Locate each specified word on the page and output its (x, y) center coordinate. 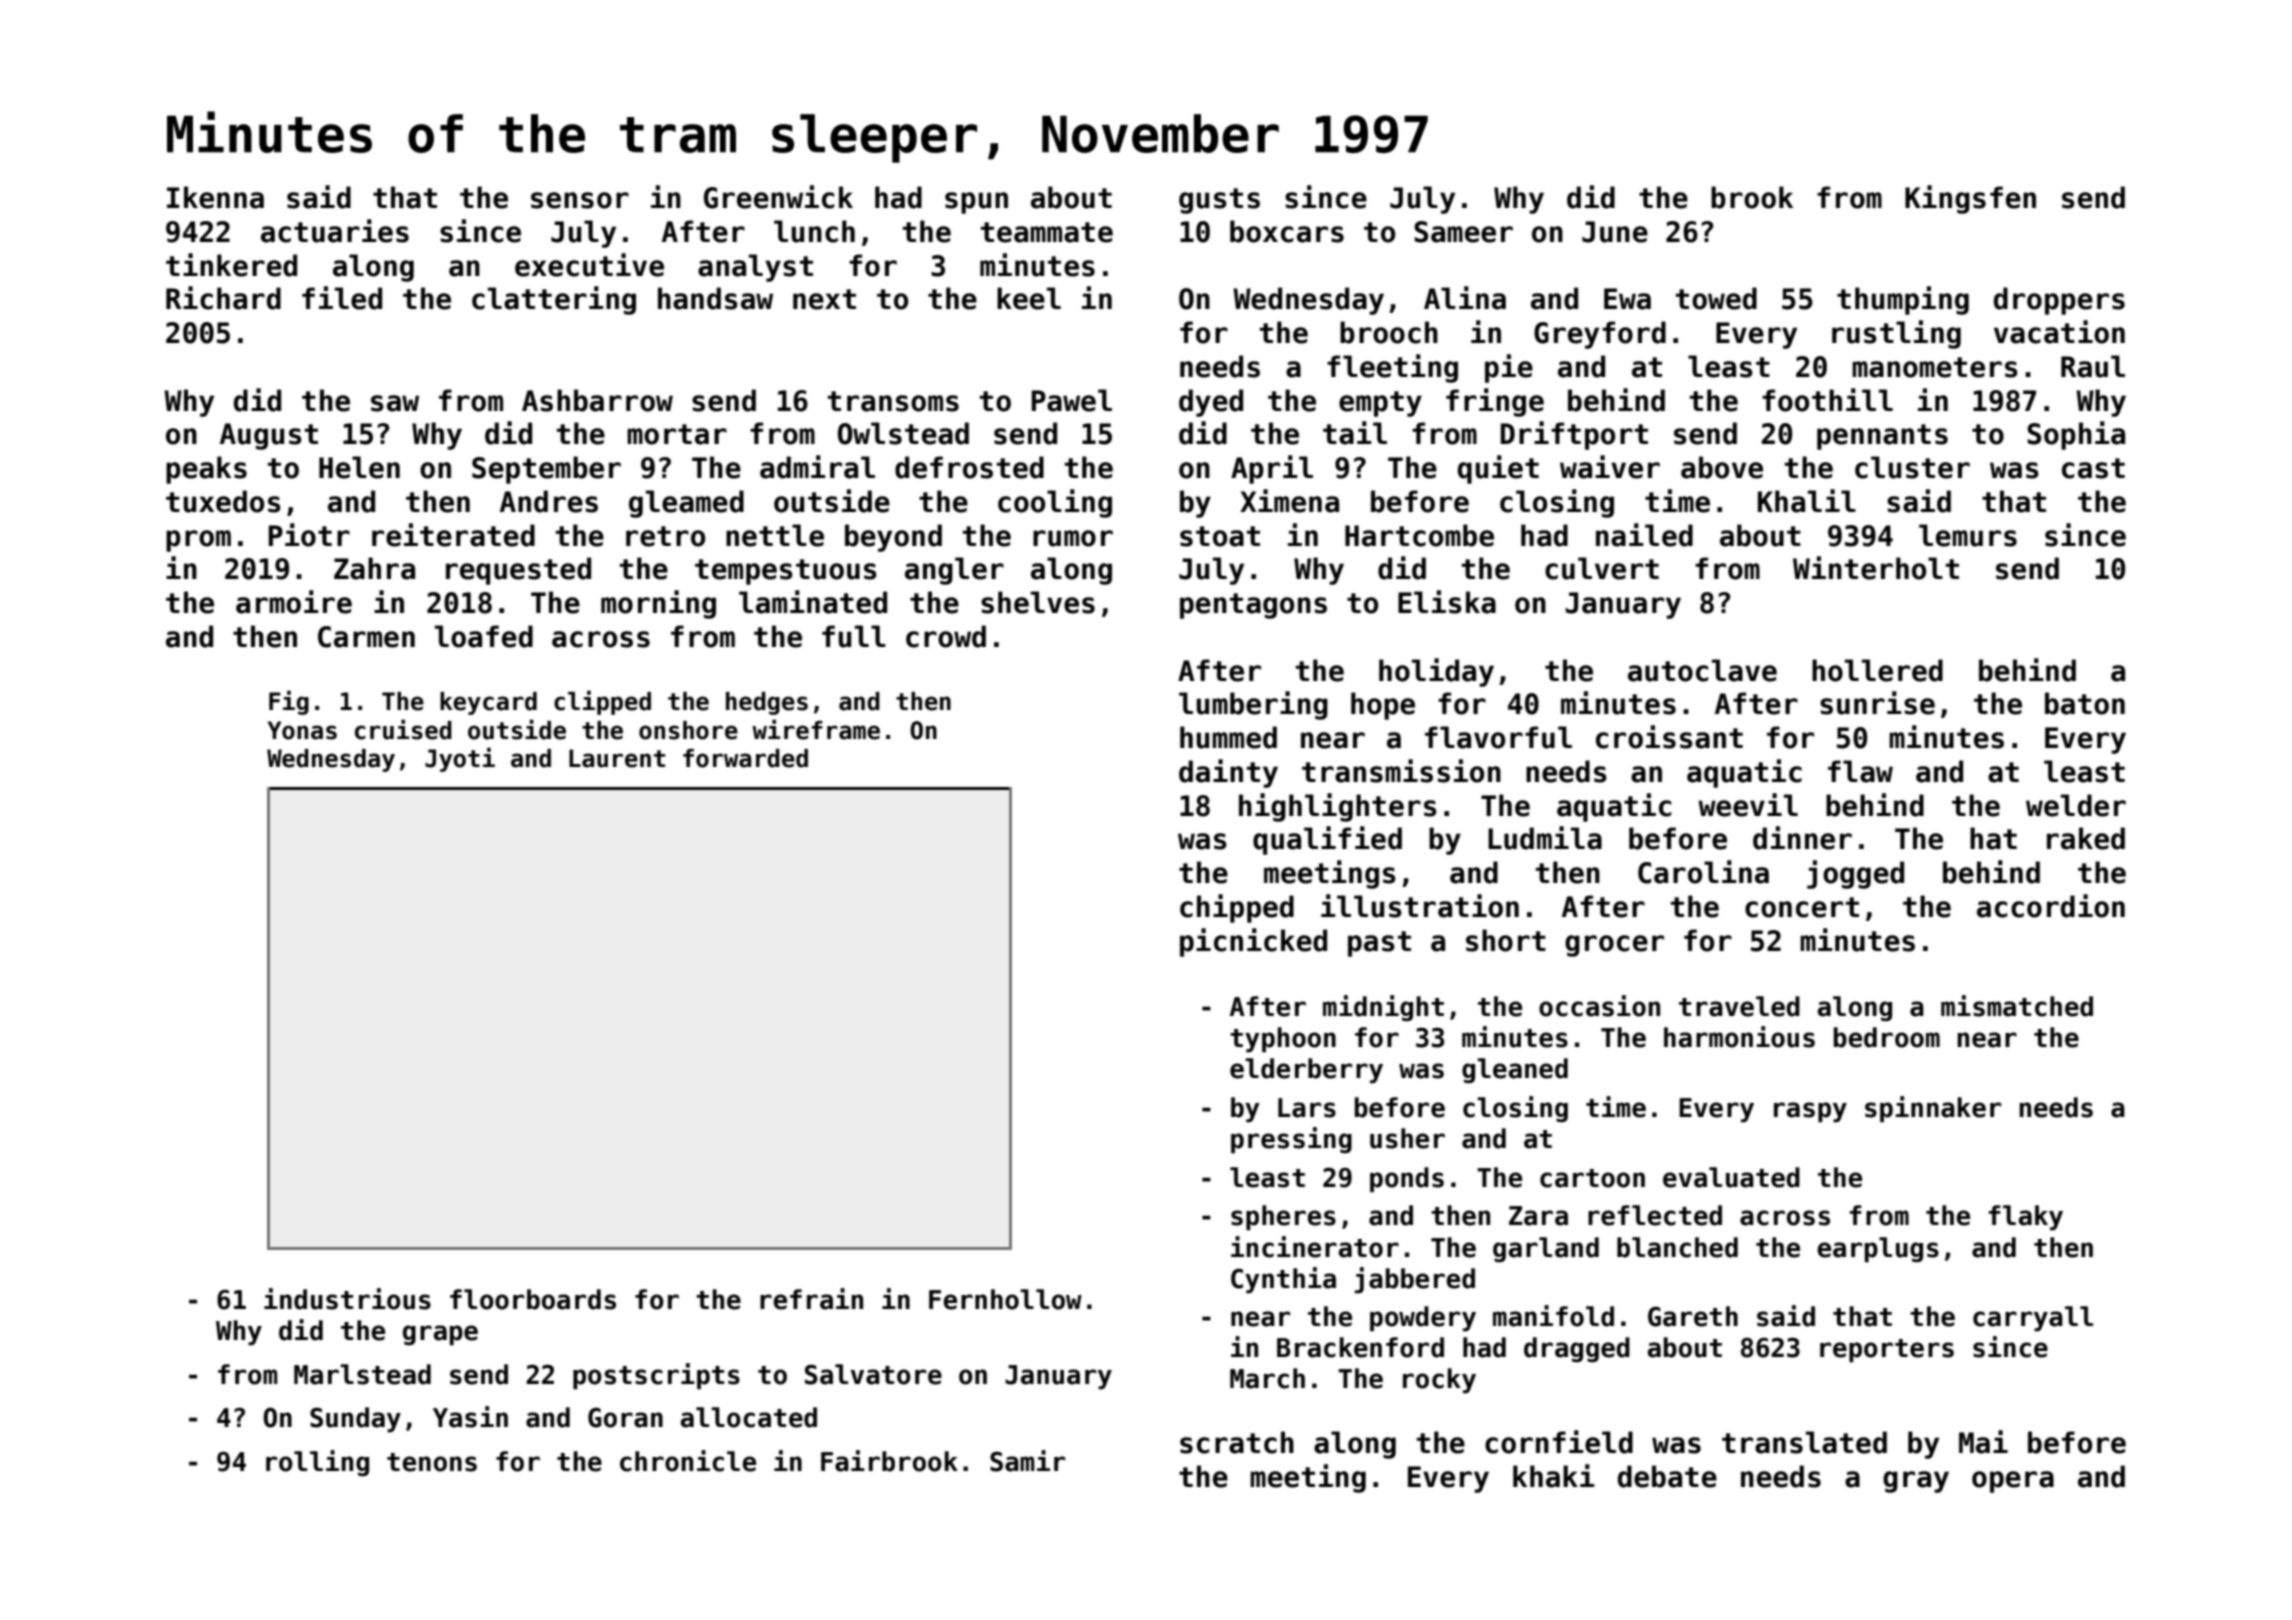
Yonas (302, 730)
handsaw (715, 298)
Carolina (1703, 872)
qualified (1327, 840)
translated (1804, 1442)
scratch (1237, 1442)
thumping (1903, 300)
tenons (432, 1462)
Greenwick (778, 197)
